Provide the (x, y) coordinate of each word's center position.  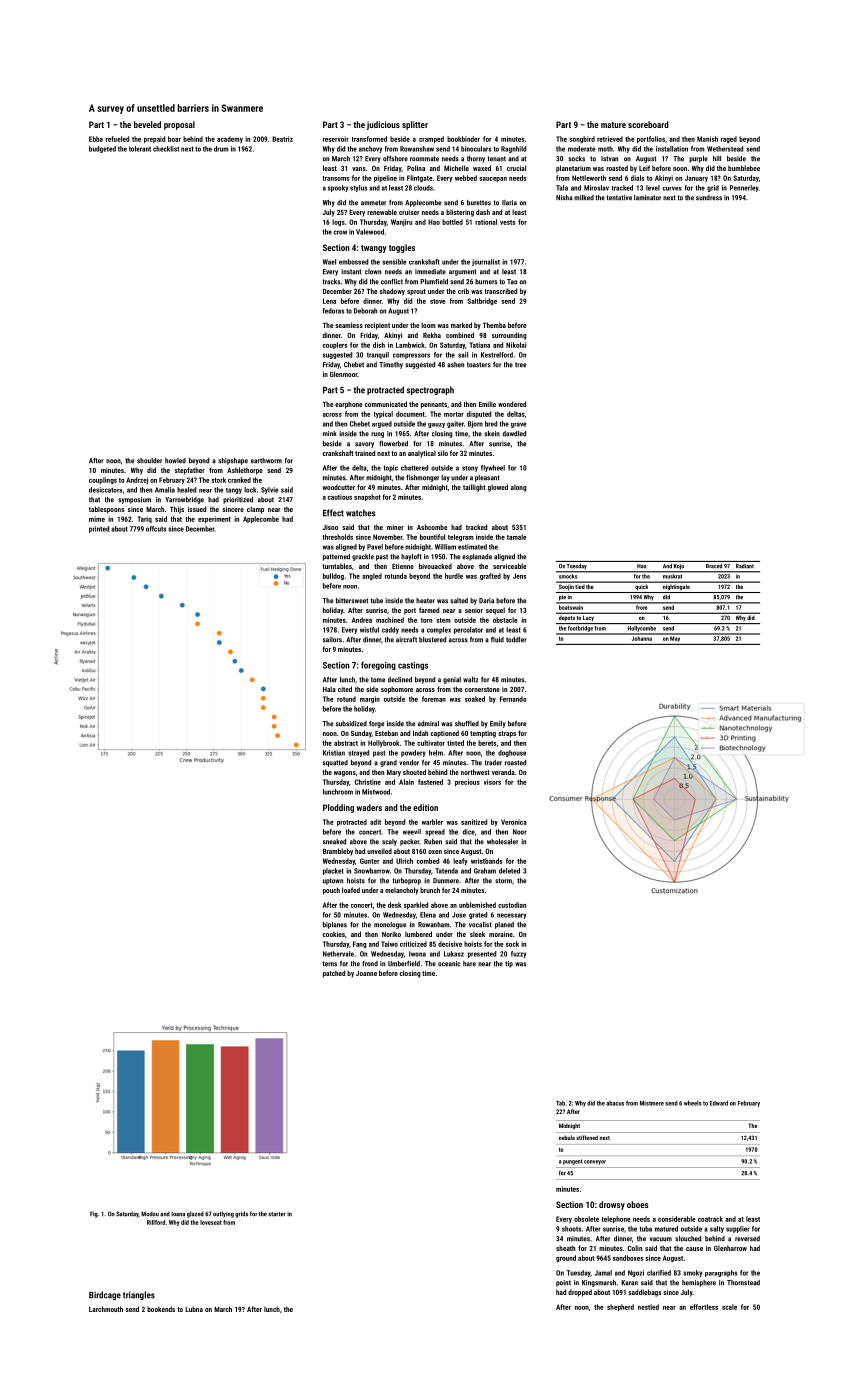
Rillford (156, 1222)
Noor (520, 832)
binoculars (476, 149)
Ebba (96, 139)
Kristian (334, 753)
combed (428, 861)
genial (452, 680)
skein (492, 434)
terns (329, 964)
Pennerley (744, 188)
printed (99, 529)
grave (519, 425)
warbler (432, 822)
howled (175, 461)
